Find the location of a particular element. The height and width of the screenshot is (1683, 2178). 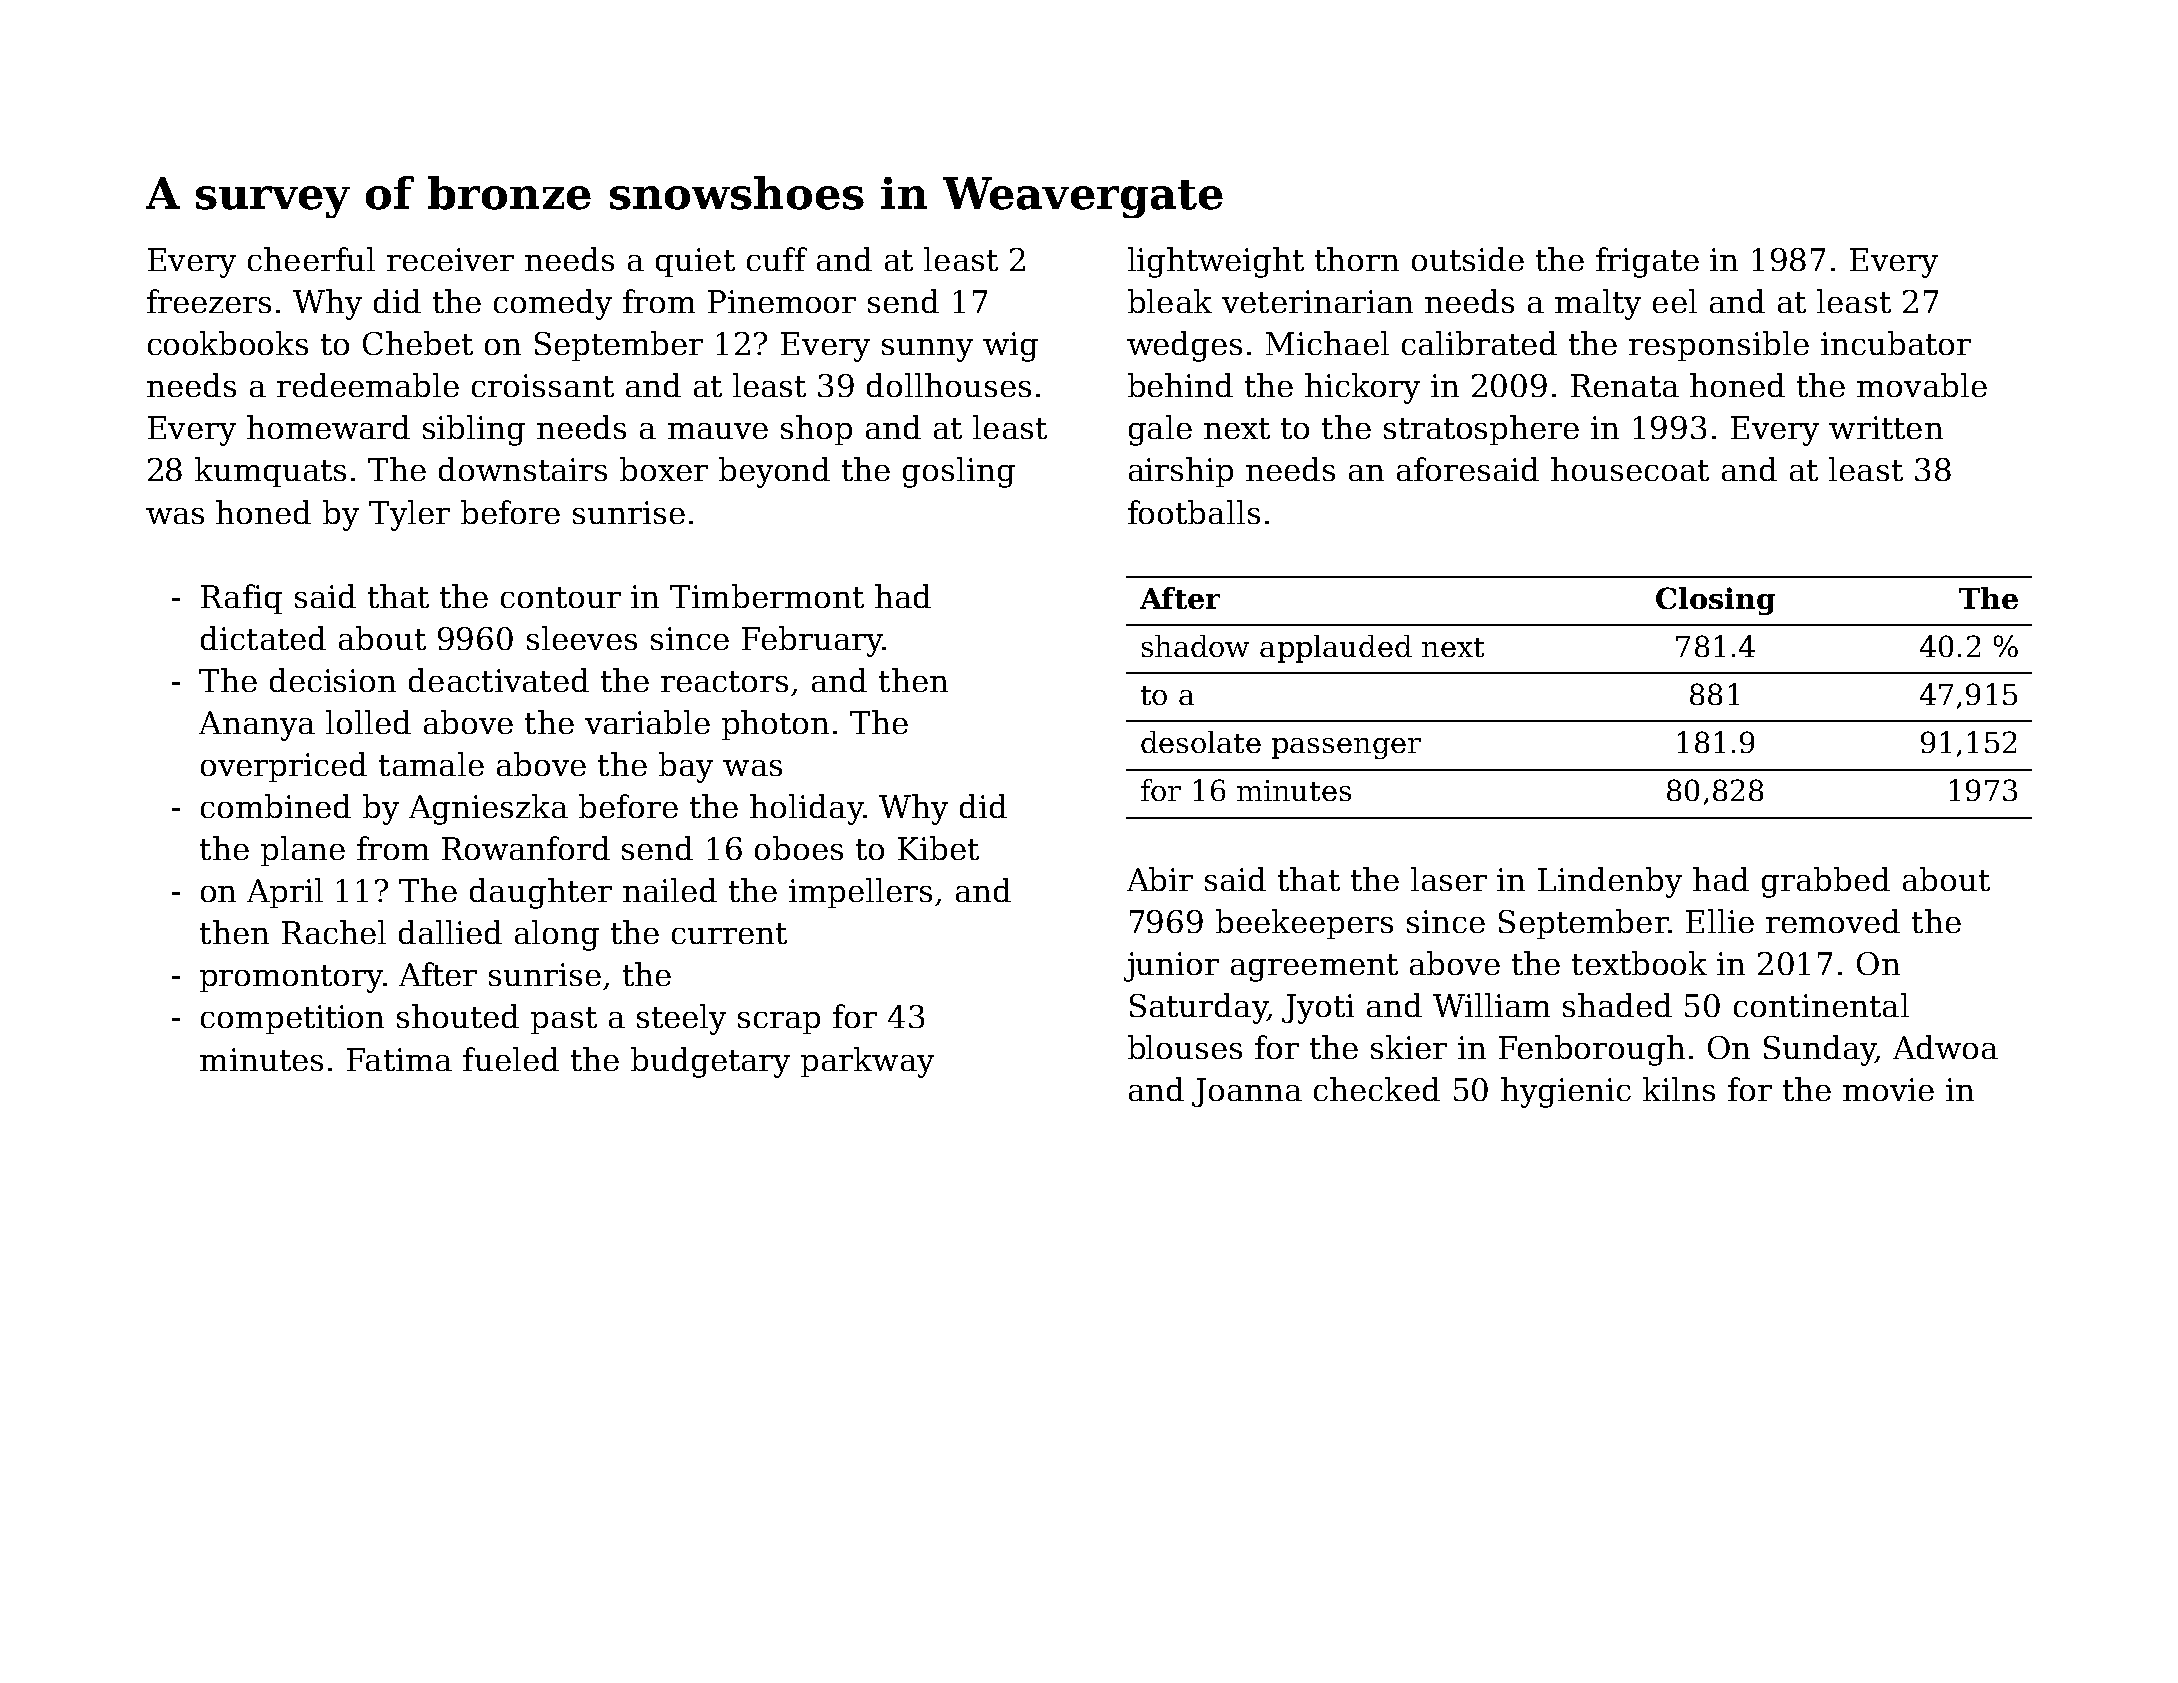

outside is located at coordinates (1468, 259).
